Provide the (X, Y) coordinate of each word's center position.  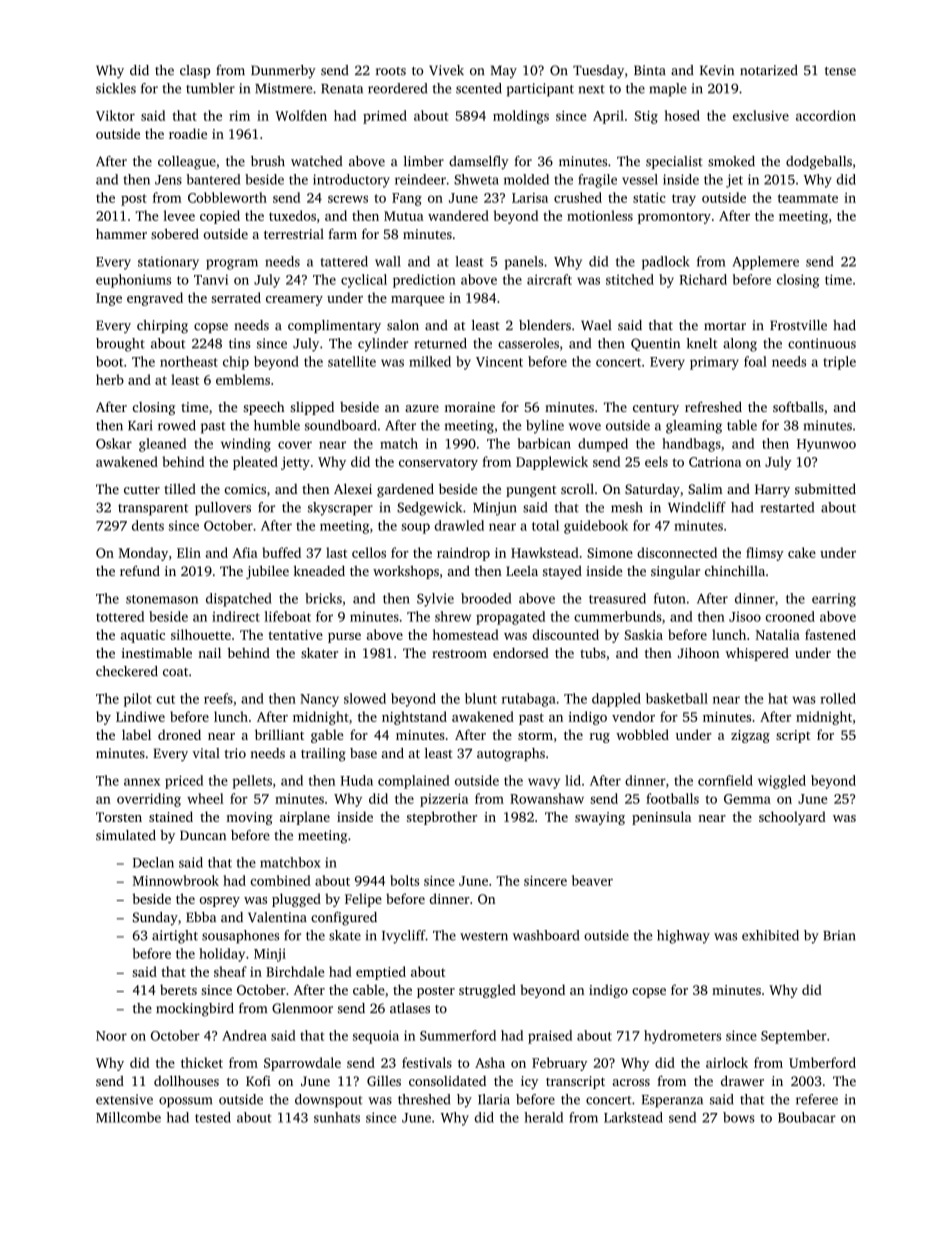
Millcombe (128, 1117)
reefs (218, 698)
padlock (666, 263)
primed (385, 117)
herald (543, 1117)
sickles (116, 88)
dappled (616, 700)
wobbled (642, 734)
